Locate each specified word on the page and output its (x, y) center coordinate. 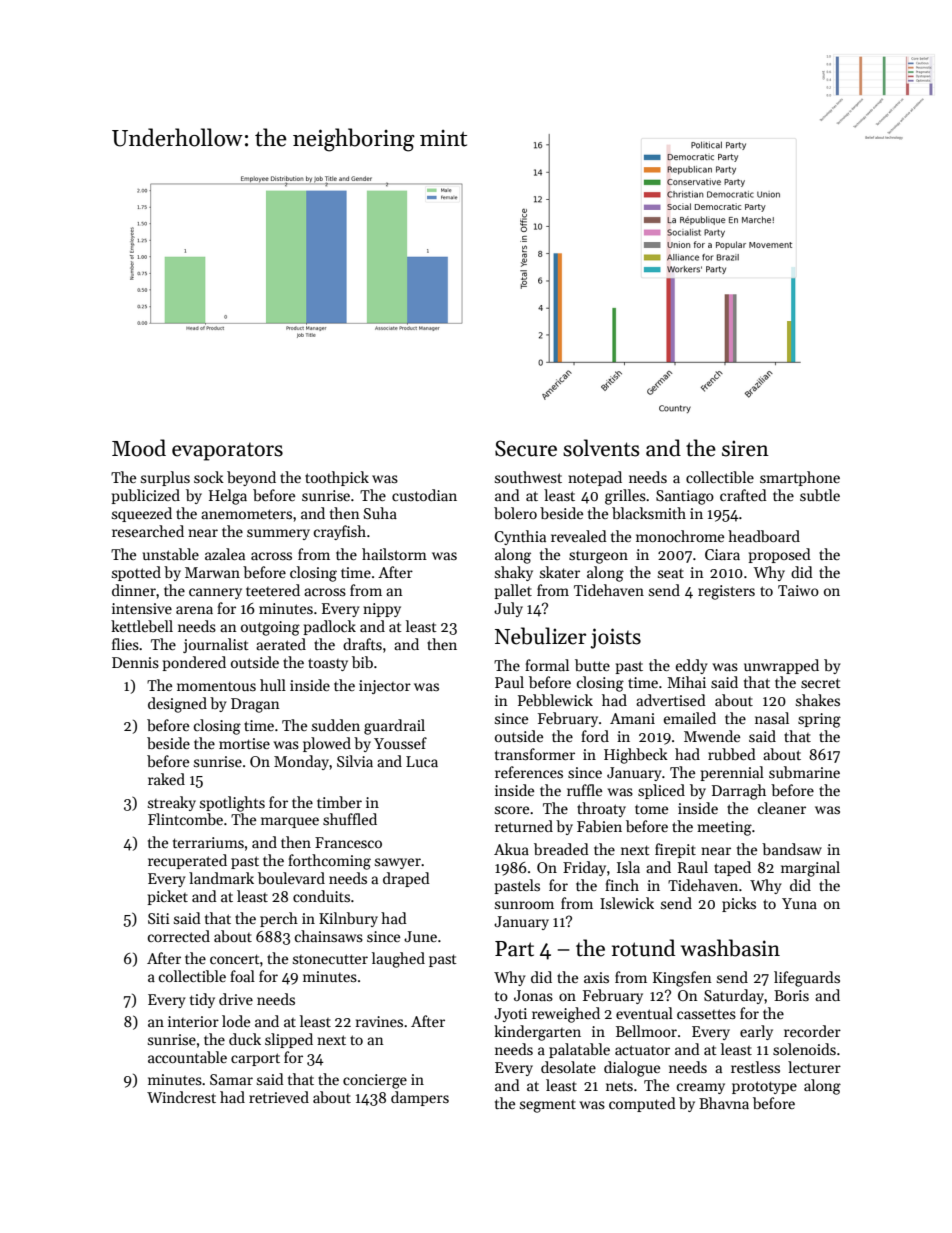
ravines (379, 1021)
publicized (145, 496)
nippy (382, 610)
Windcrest (181, 1097)
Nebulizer (540, 636)
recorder (812, 1031)
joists (616, 638)
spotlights (232, 804)
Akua (511, 849)
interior (193, 1021)
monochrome (680, 536)
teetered (273, 590)
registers (726, 592)
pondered (194, 663)
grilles (625, 497)
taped (732, 868)
